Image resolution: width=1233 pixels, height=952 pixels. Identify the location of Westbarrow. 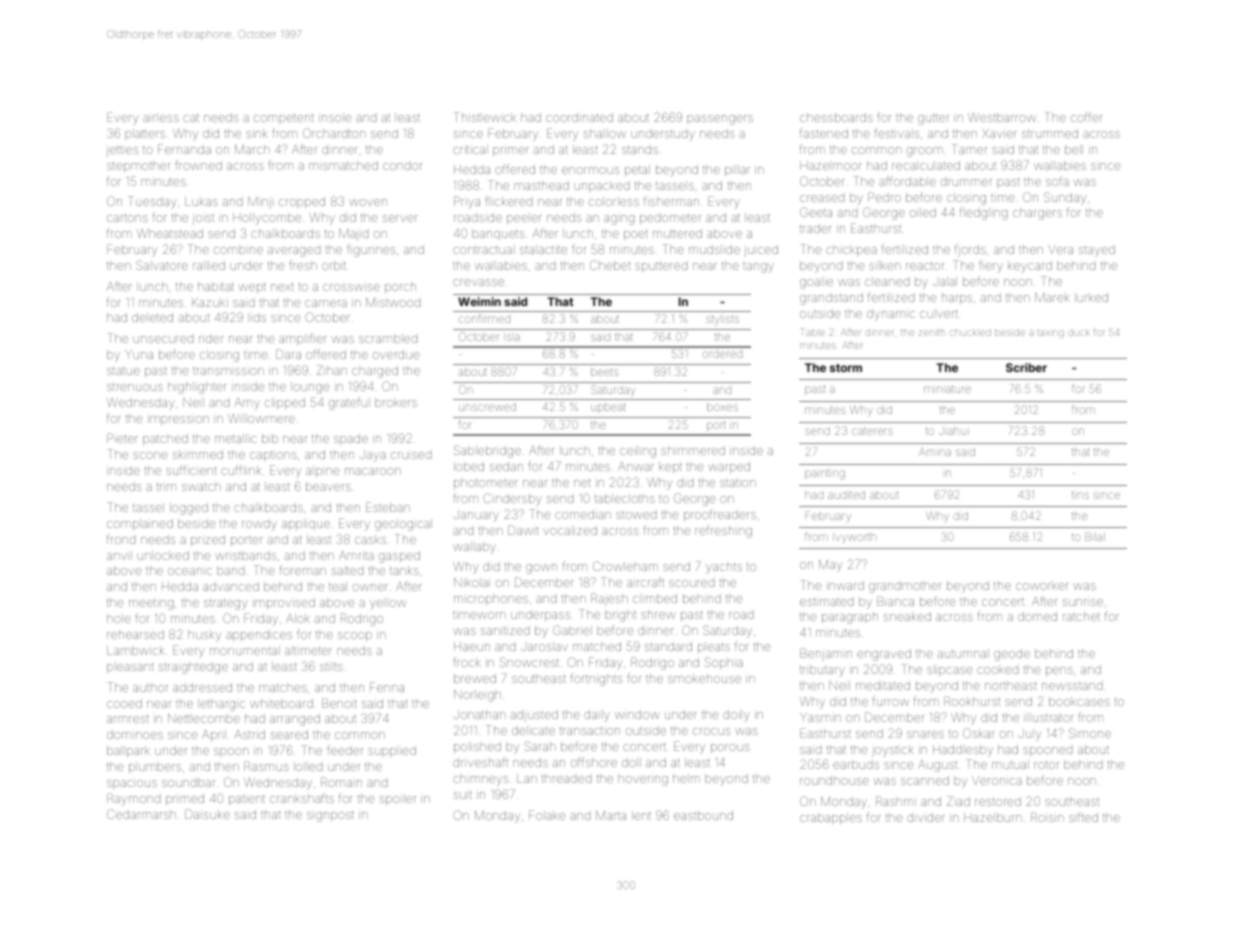
(1002, 117).
